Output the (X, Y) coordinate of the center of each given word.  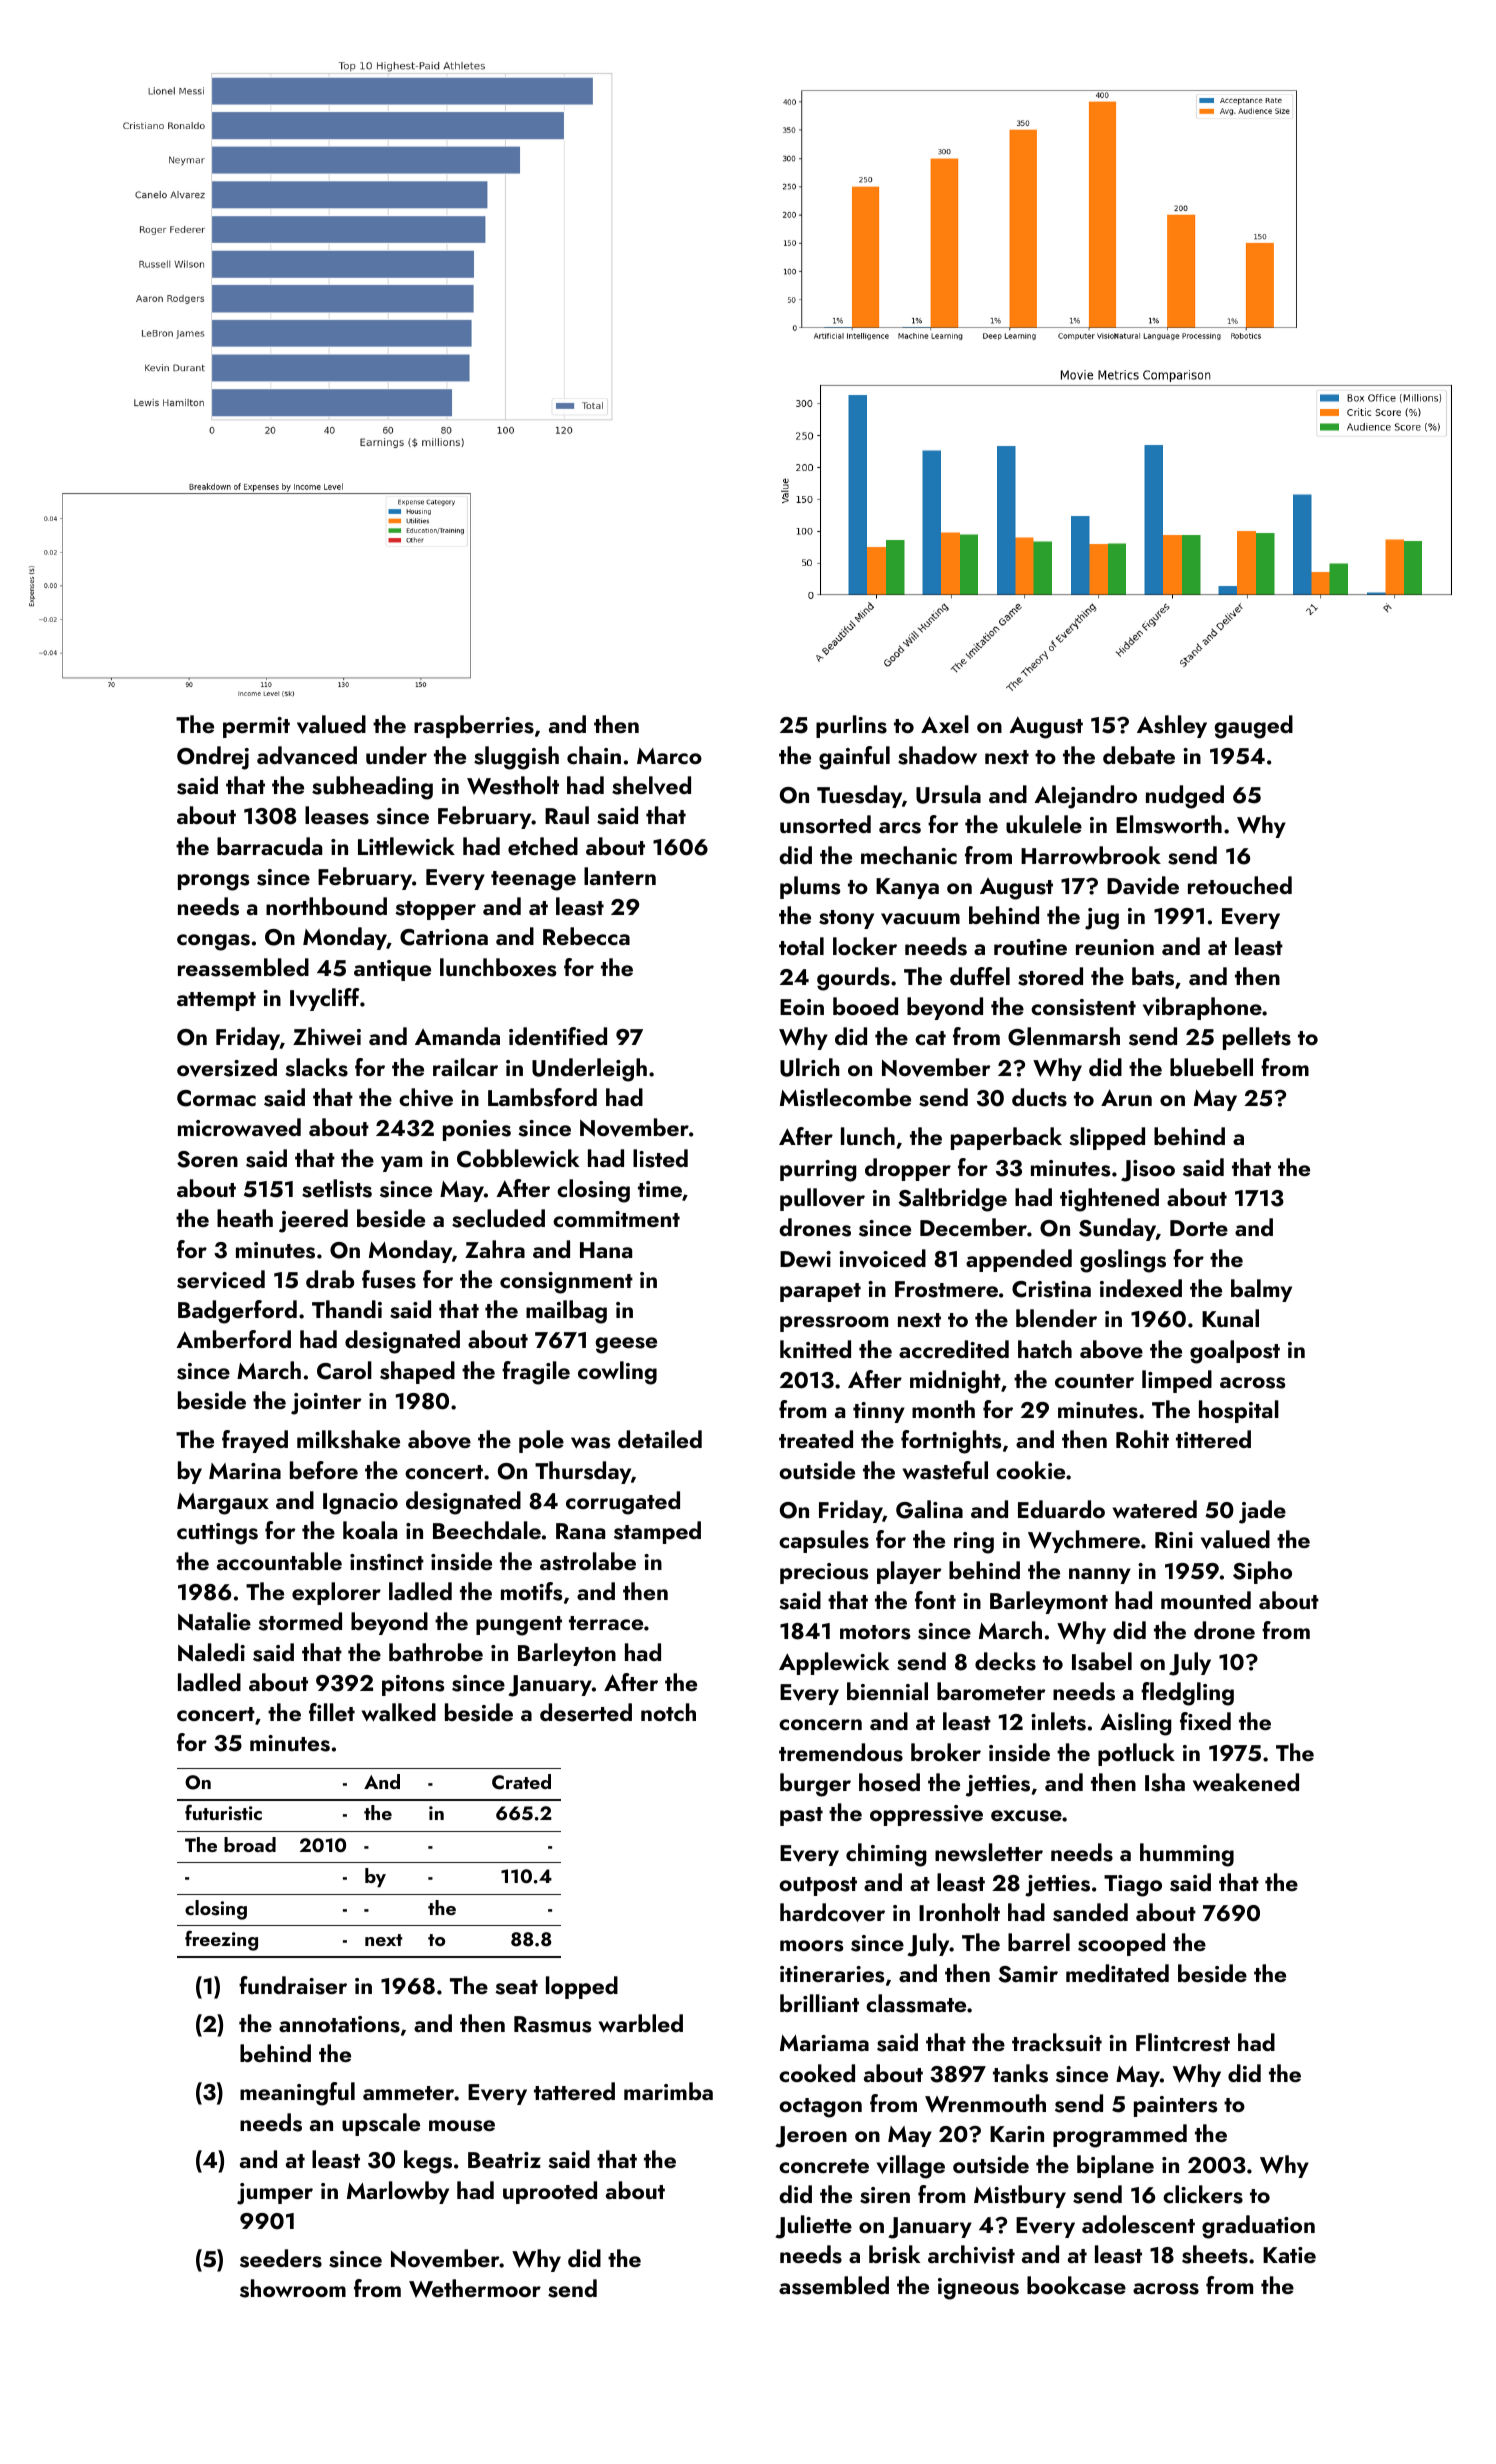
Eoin (802, 1007)
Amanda (457, 1036)
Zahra (495, 1249)
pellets (1257, 1038)
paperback (1006, 1138)
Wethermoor (475, 2288)
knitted (815, 1349)
